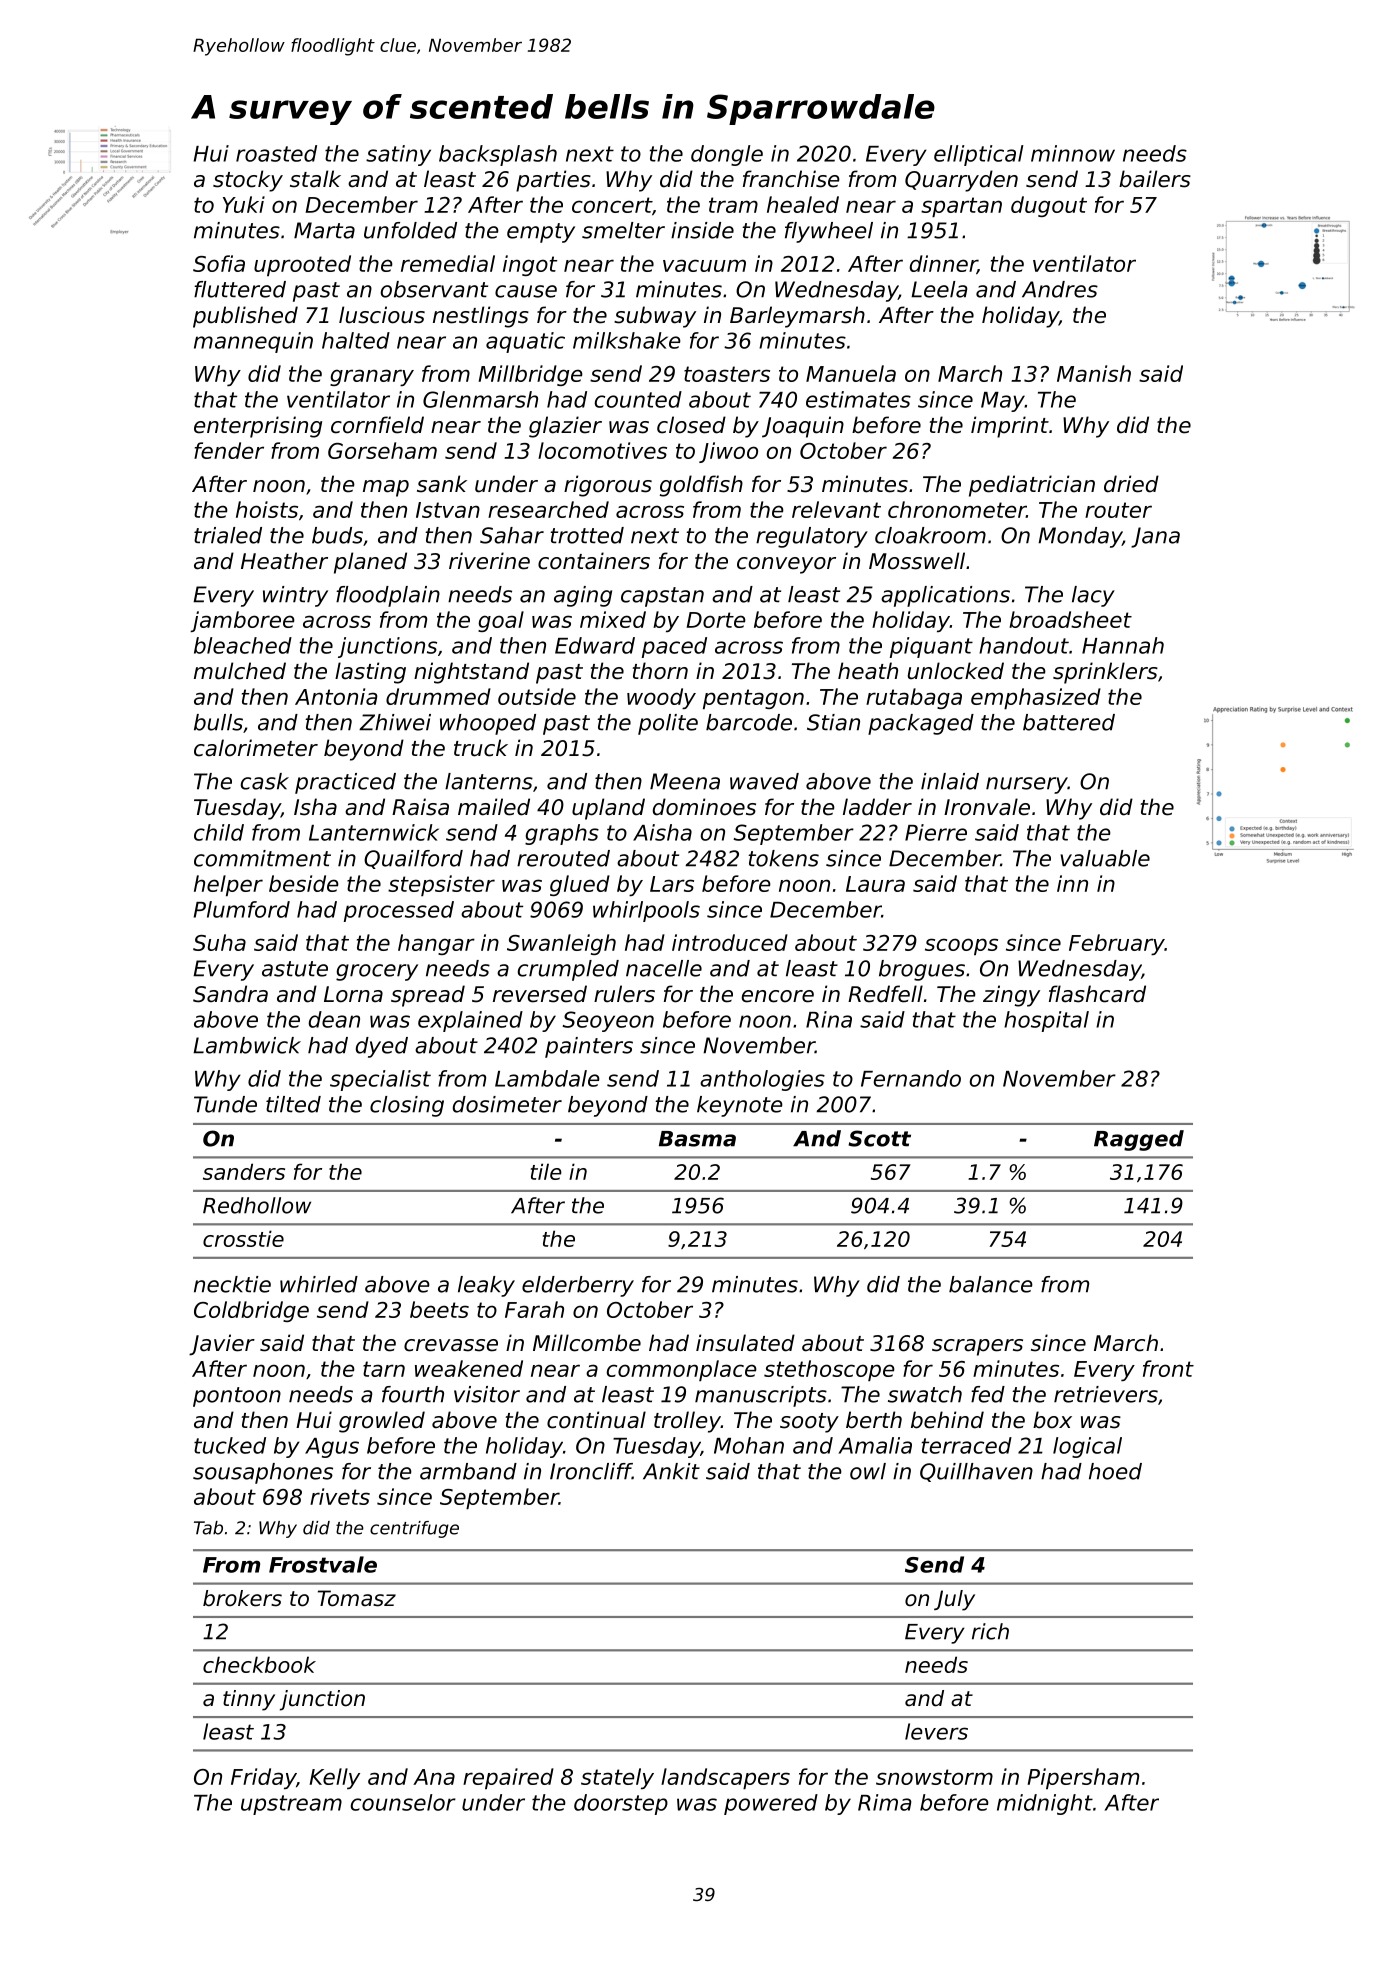  Describe the element at coordinates (687, 1422) in the screenshot. I see `trolley` at that location.
